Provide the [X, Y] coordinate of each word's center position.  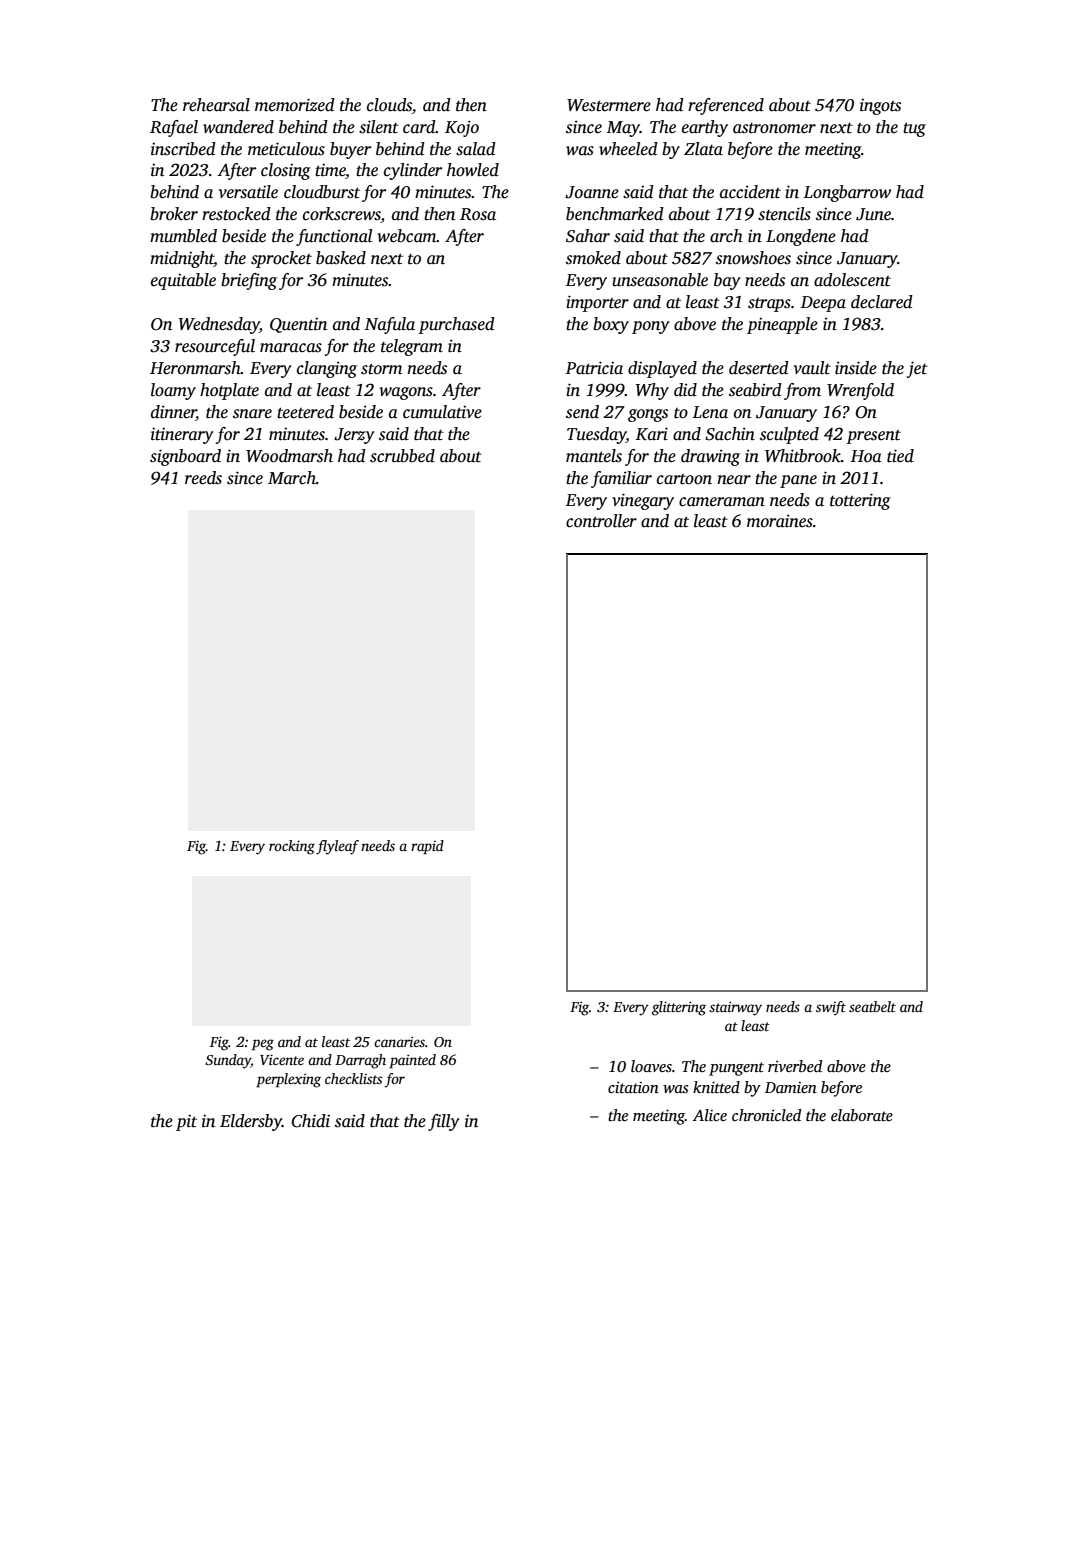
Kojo [462, 128]
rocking [292, 847]
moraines [780, 521]
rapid [427, 847]
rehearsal [216, 105]
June [873, 214]
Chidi [311, 1121]
